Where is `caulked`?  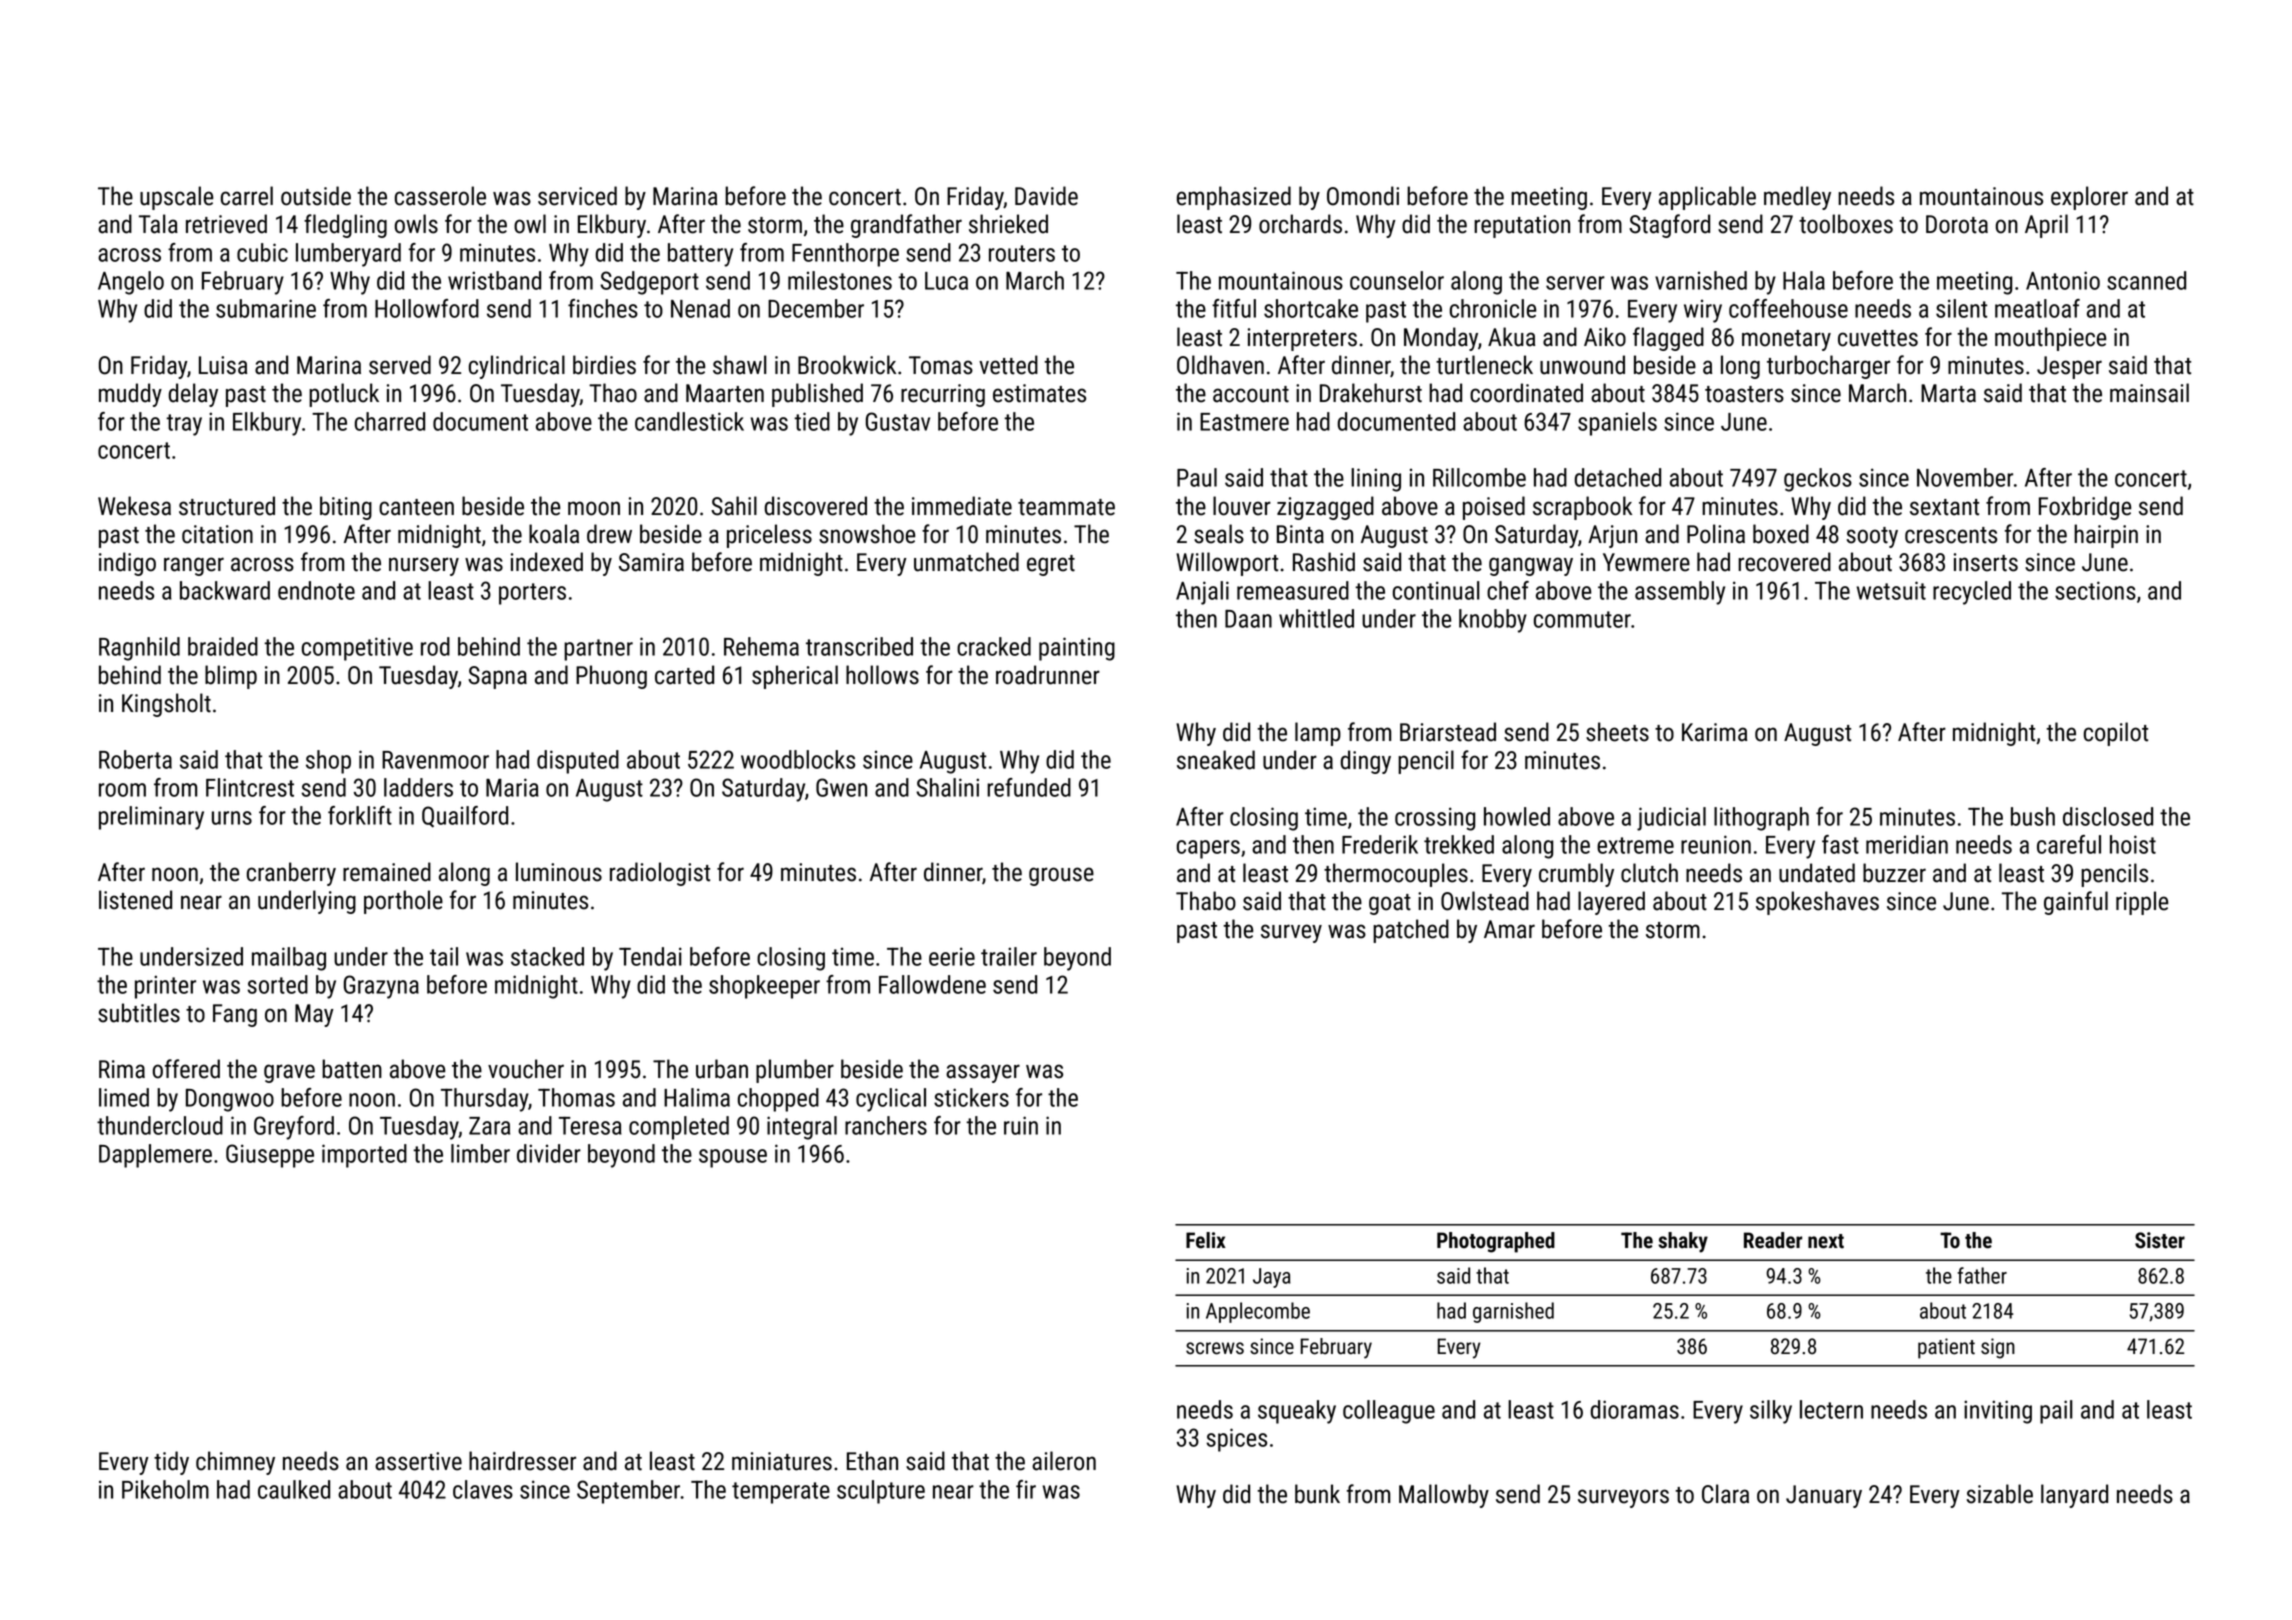
caulked is located at coordinates (294, 1489).
